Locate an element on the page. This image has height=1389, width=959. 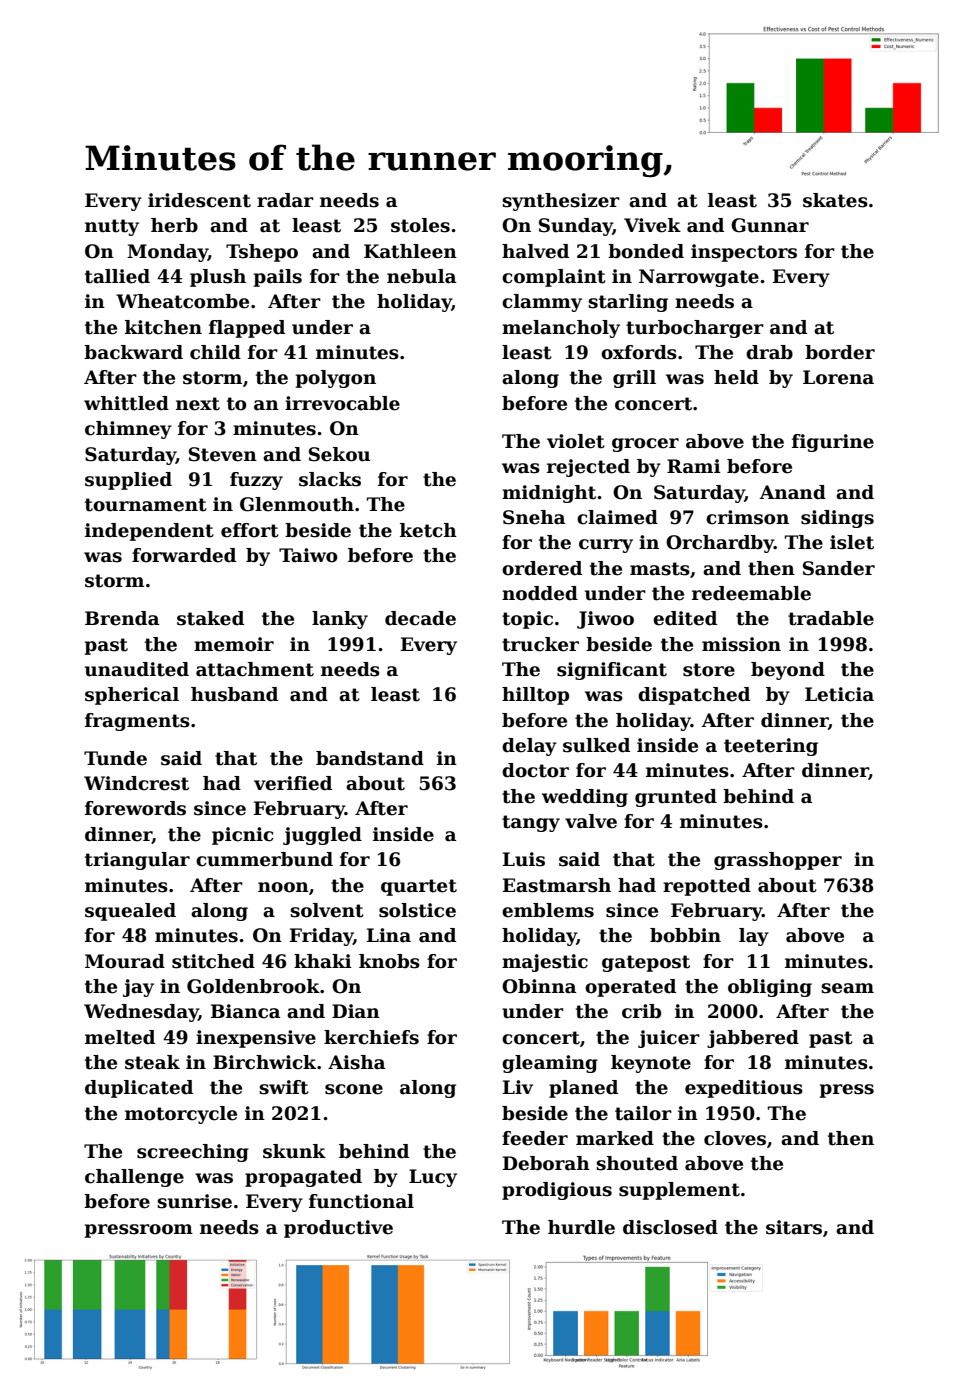
triangular is located at coordinates (137, 861).
